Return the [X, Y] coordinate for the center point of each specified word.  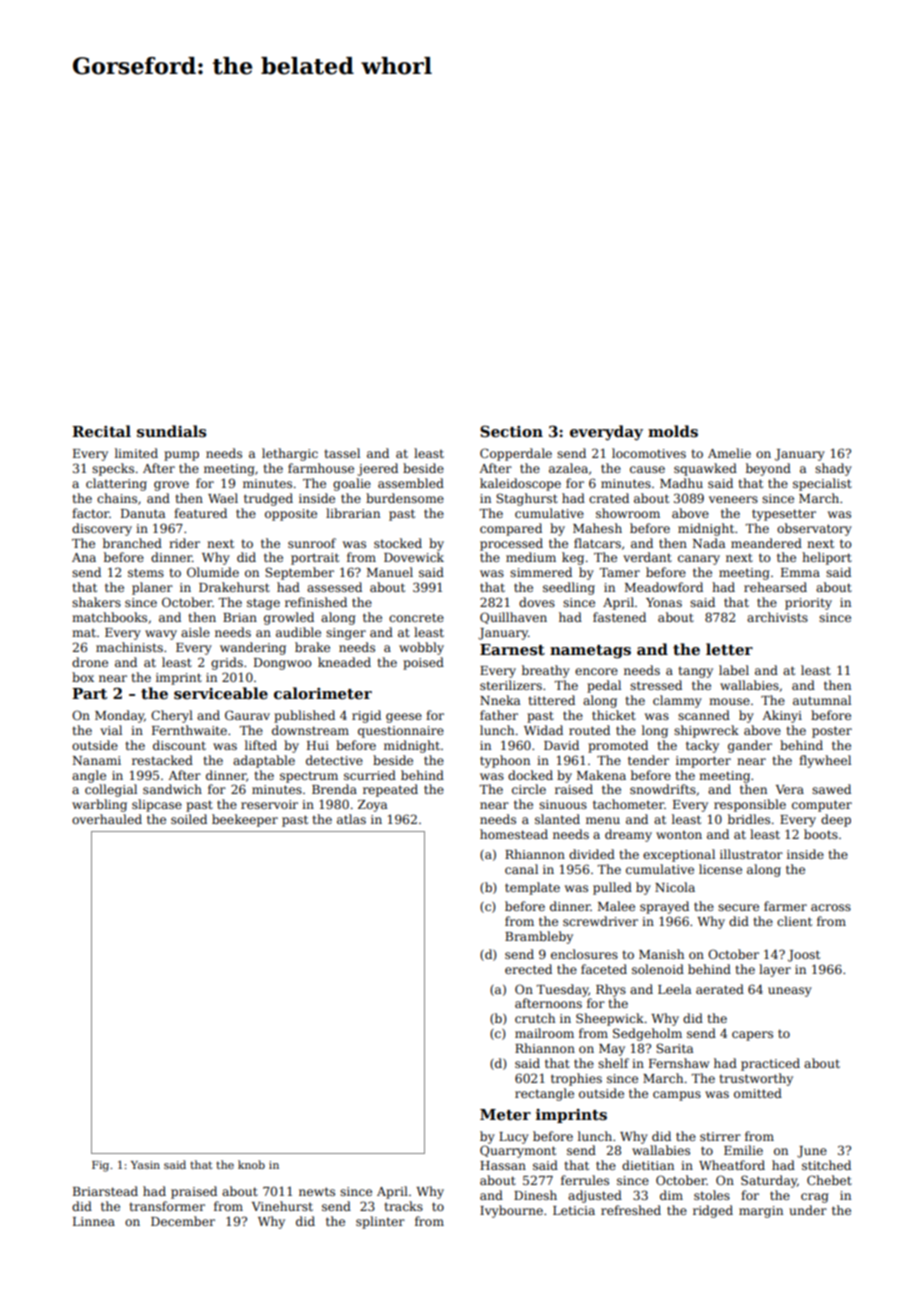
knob [251, 1164]
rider [184, 543]
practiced [770, 1064]
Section [511, 431]
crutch [535, 1018]
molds [673, 431]
